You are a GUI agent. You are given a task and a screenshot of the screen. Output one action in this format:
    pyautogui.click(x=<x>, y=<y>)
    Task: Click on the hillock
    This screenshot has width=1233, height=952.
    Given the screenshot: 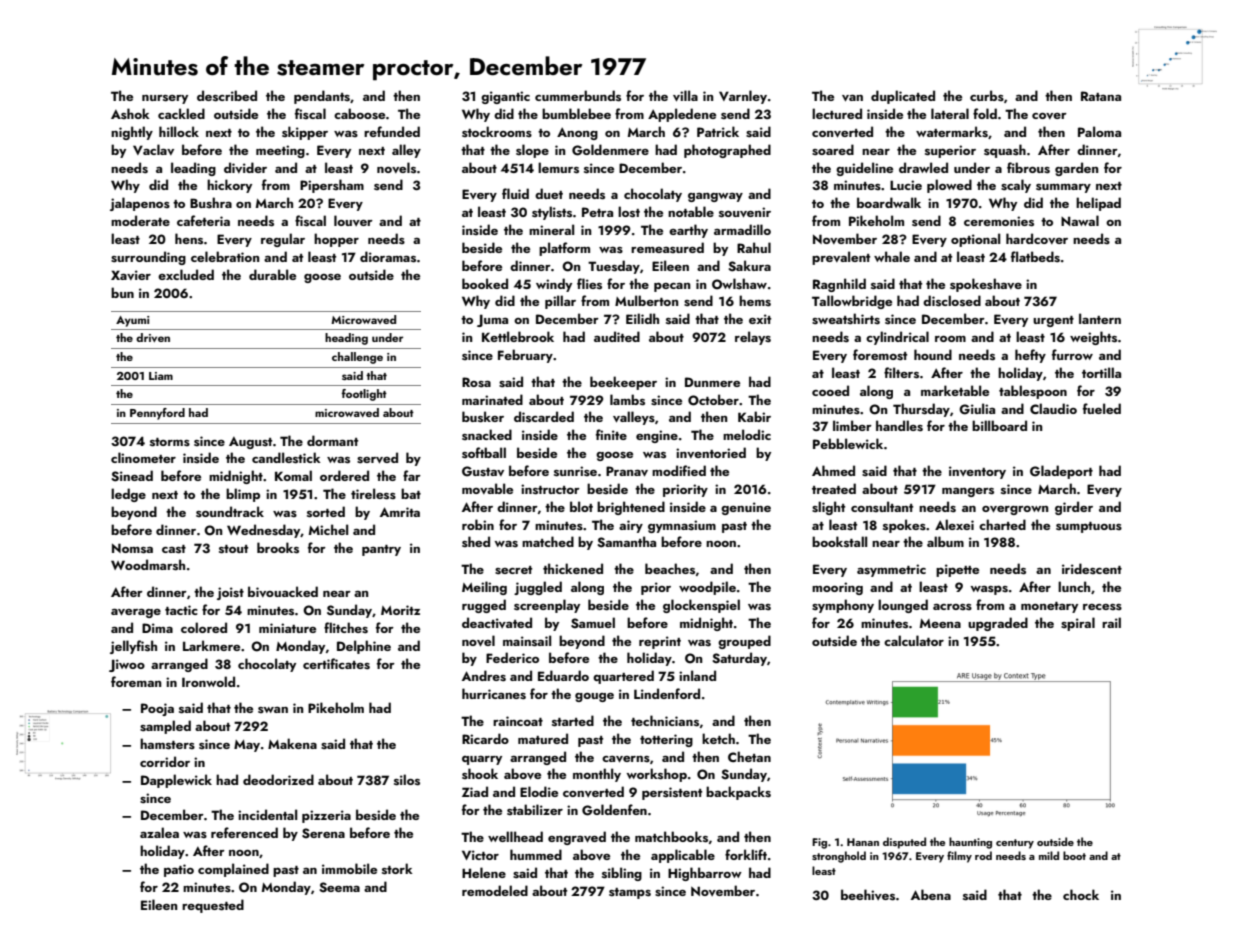 What is the action you would take?
    pyautogui.click(x=179, y=131)
